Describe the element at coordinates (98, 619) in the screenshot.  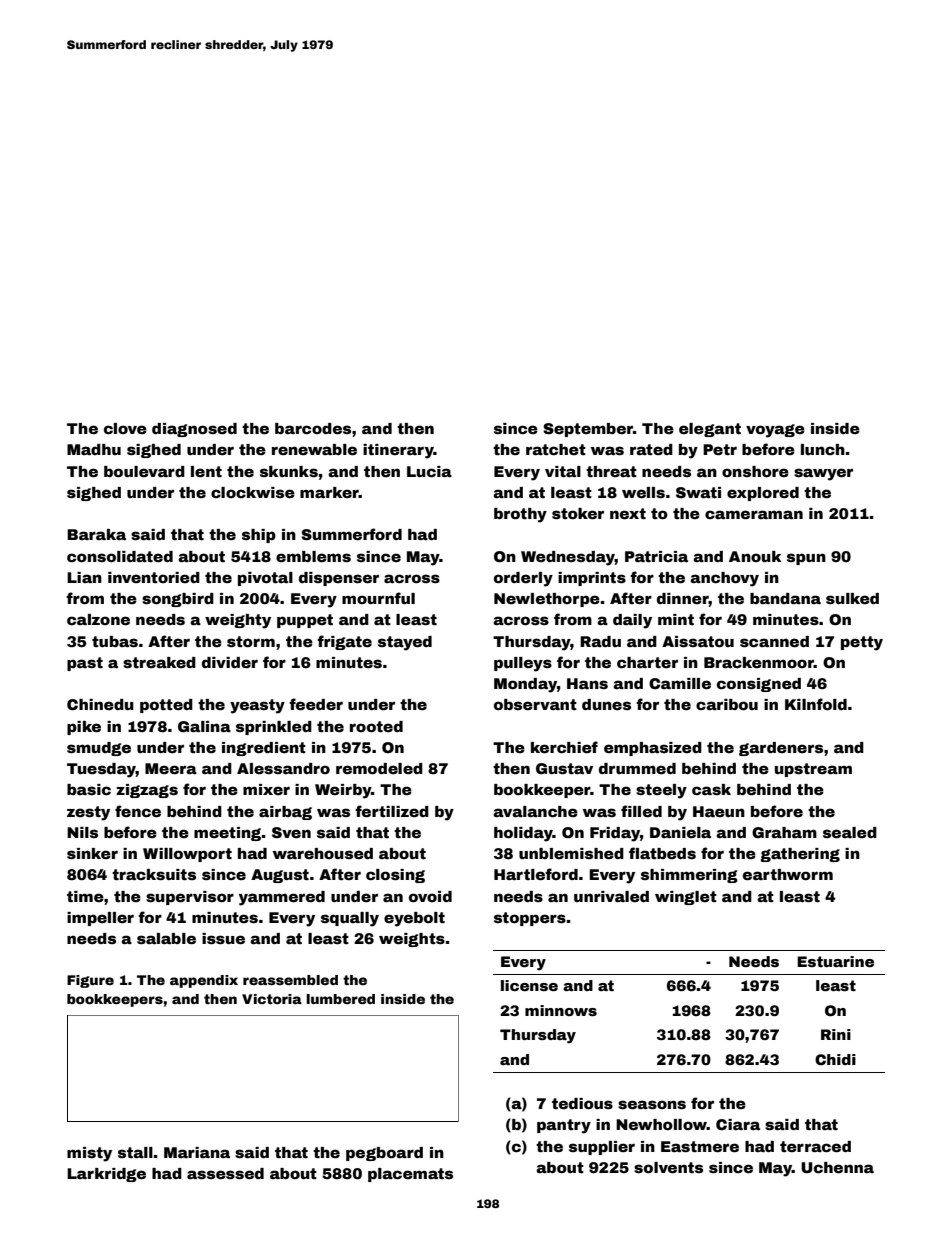
I see `calzone` at that location.
